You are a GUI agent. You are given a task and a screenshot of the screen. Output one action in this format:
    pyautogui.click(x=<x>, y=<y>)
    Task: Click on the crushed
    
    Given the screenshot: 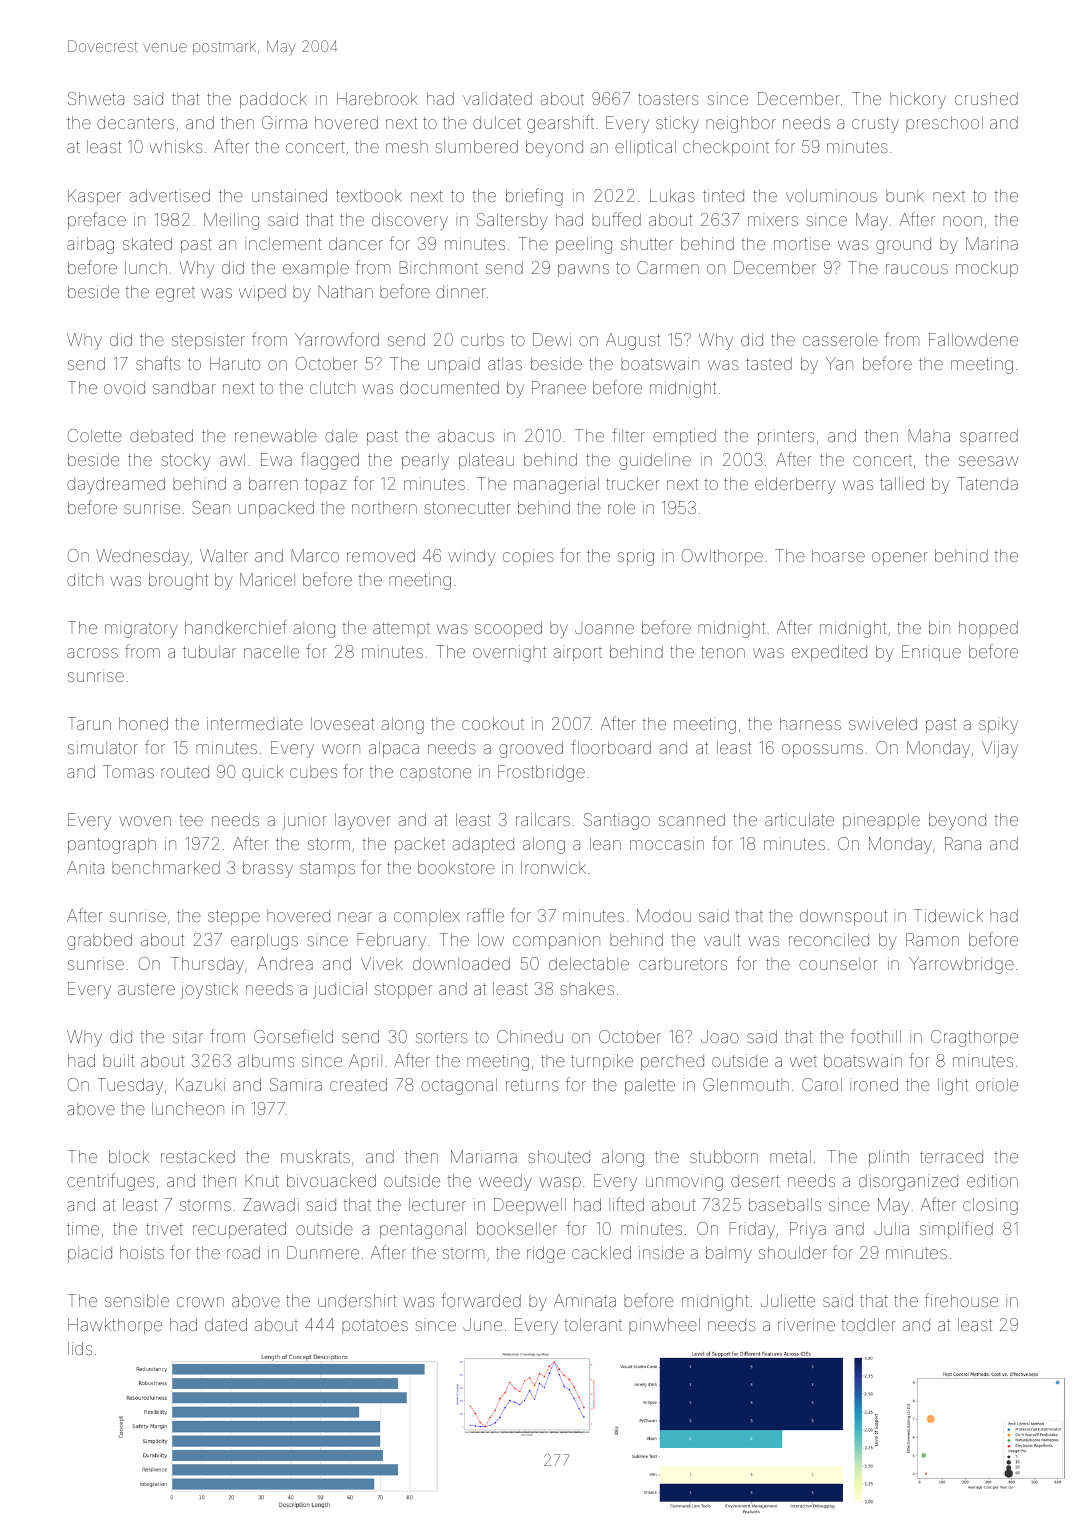 What is the action you would take?
    pyautogui.click(x=986, y=98)
